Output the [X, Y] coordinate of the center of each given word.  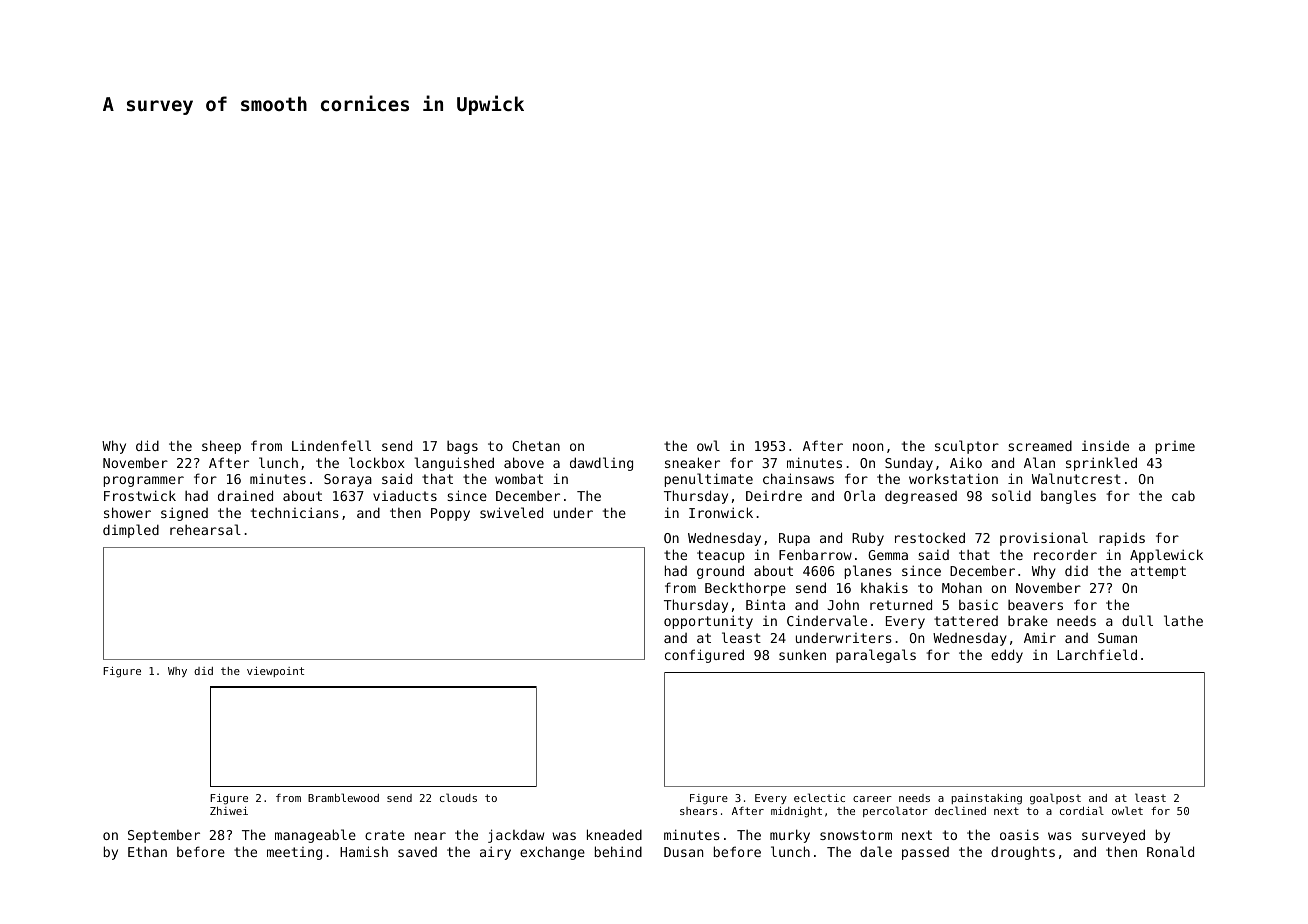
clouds [458, 797]
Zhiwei [229, 811]
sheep [221, 447]
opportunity [708, 622]
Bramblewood [343, 797]
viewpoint [275, 672]
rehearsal [205, 529]
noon [868, 447]
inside [1105, 445]
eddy [1007, 656]
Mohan [962, 588]
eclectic [819, 797]
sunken [802, 654]
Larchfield [1097, 654]
